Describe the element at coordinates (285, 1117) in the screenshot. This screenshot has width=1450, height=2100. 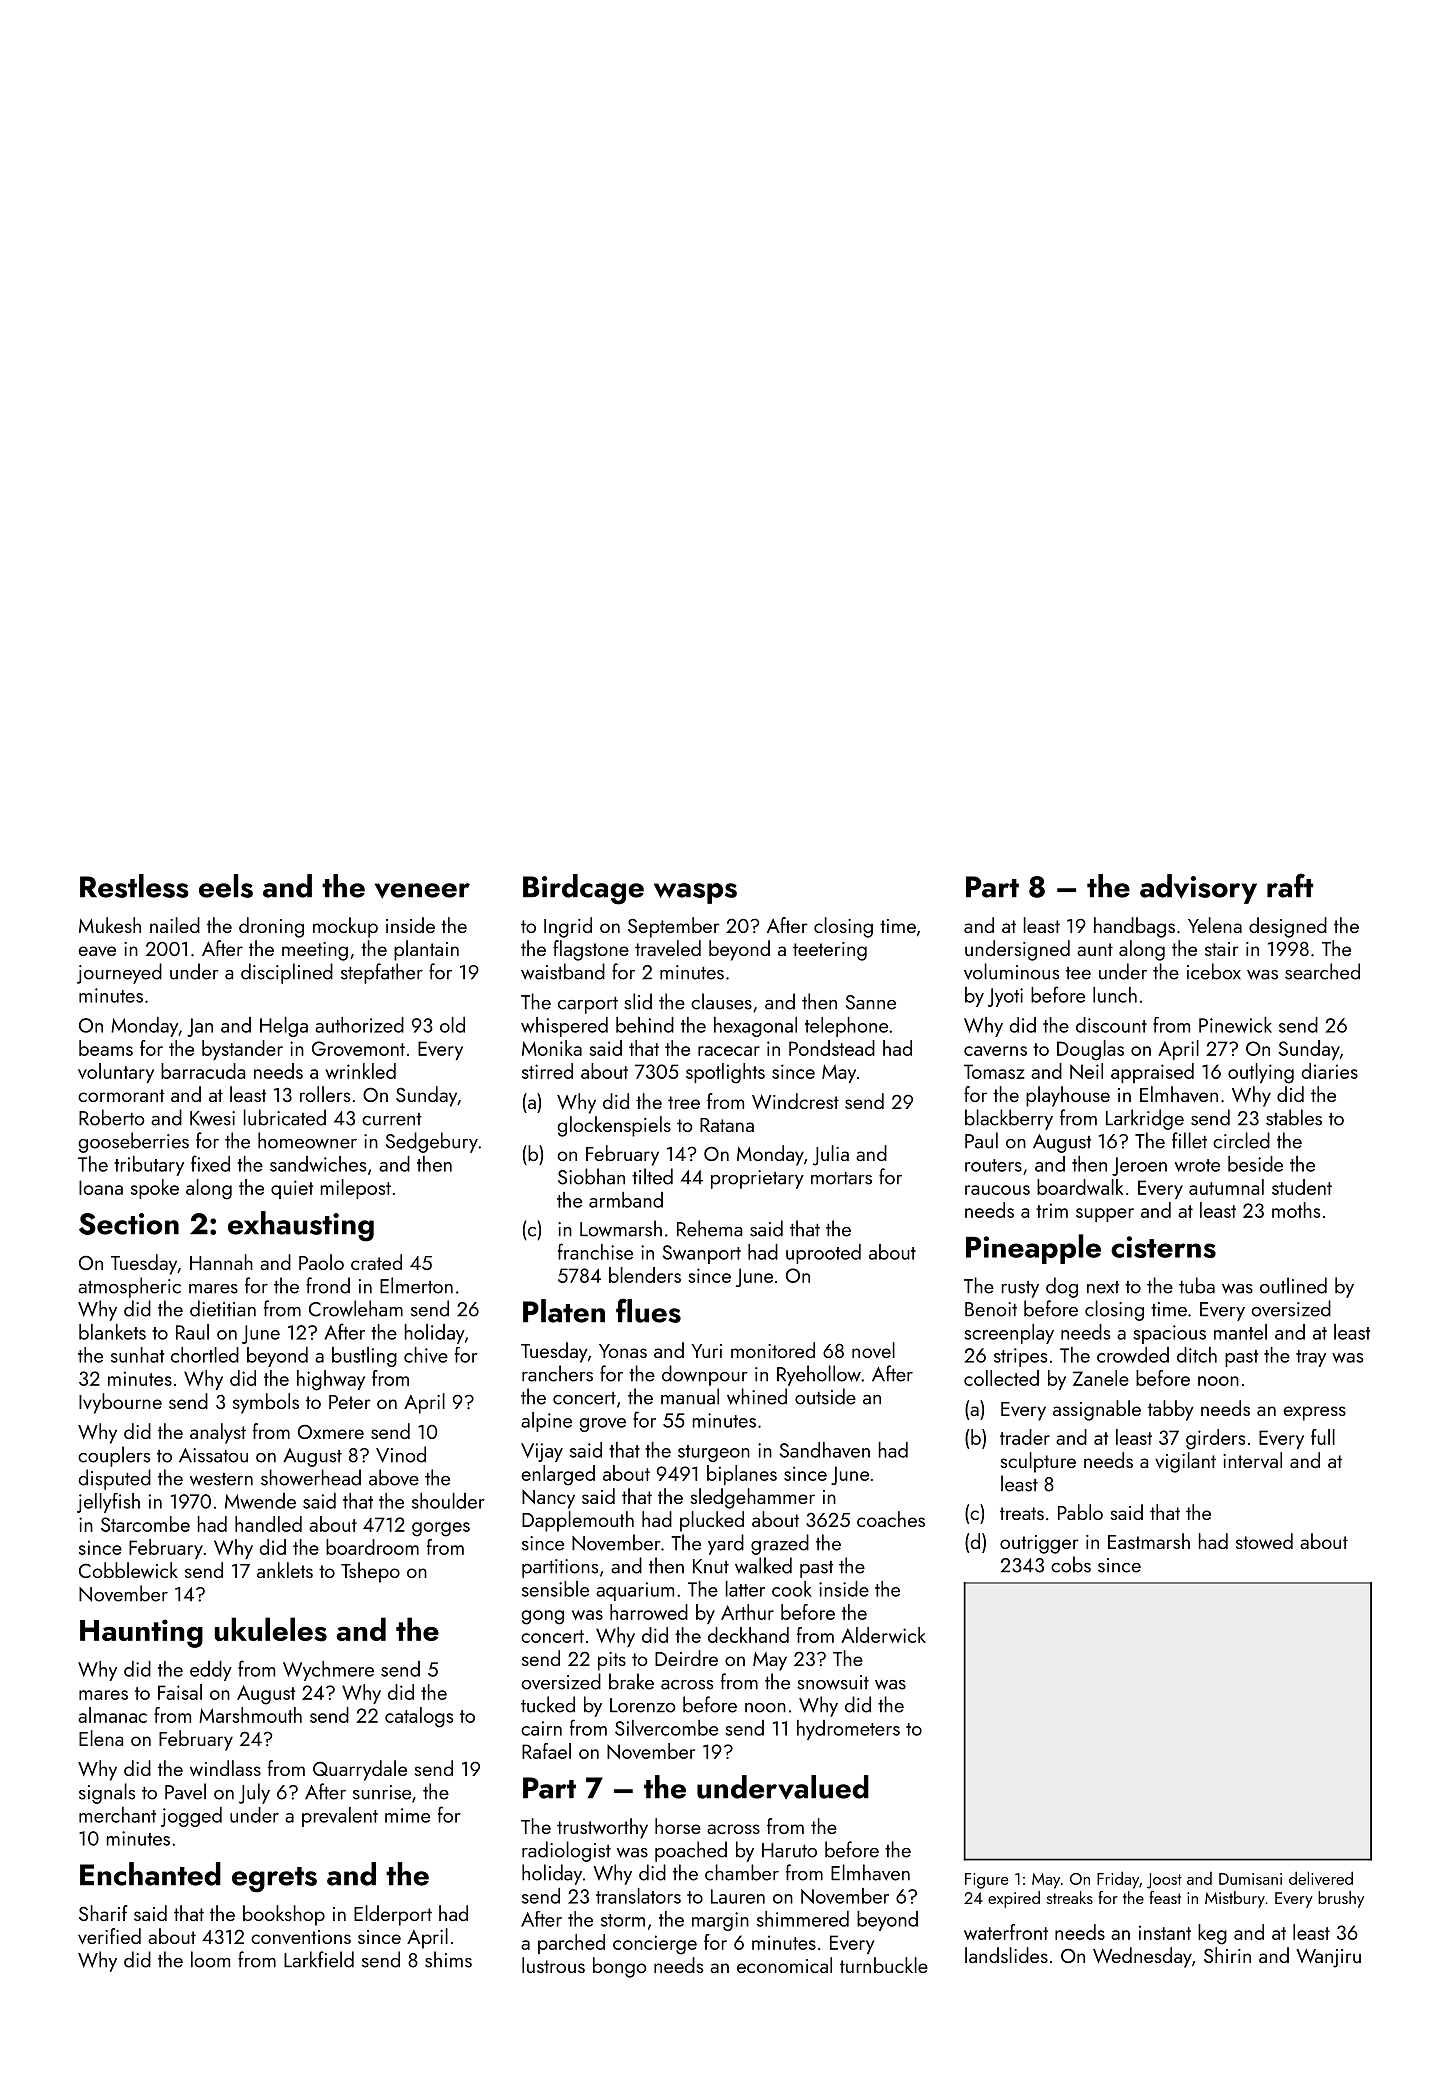
I see `lubricated` at that location.
